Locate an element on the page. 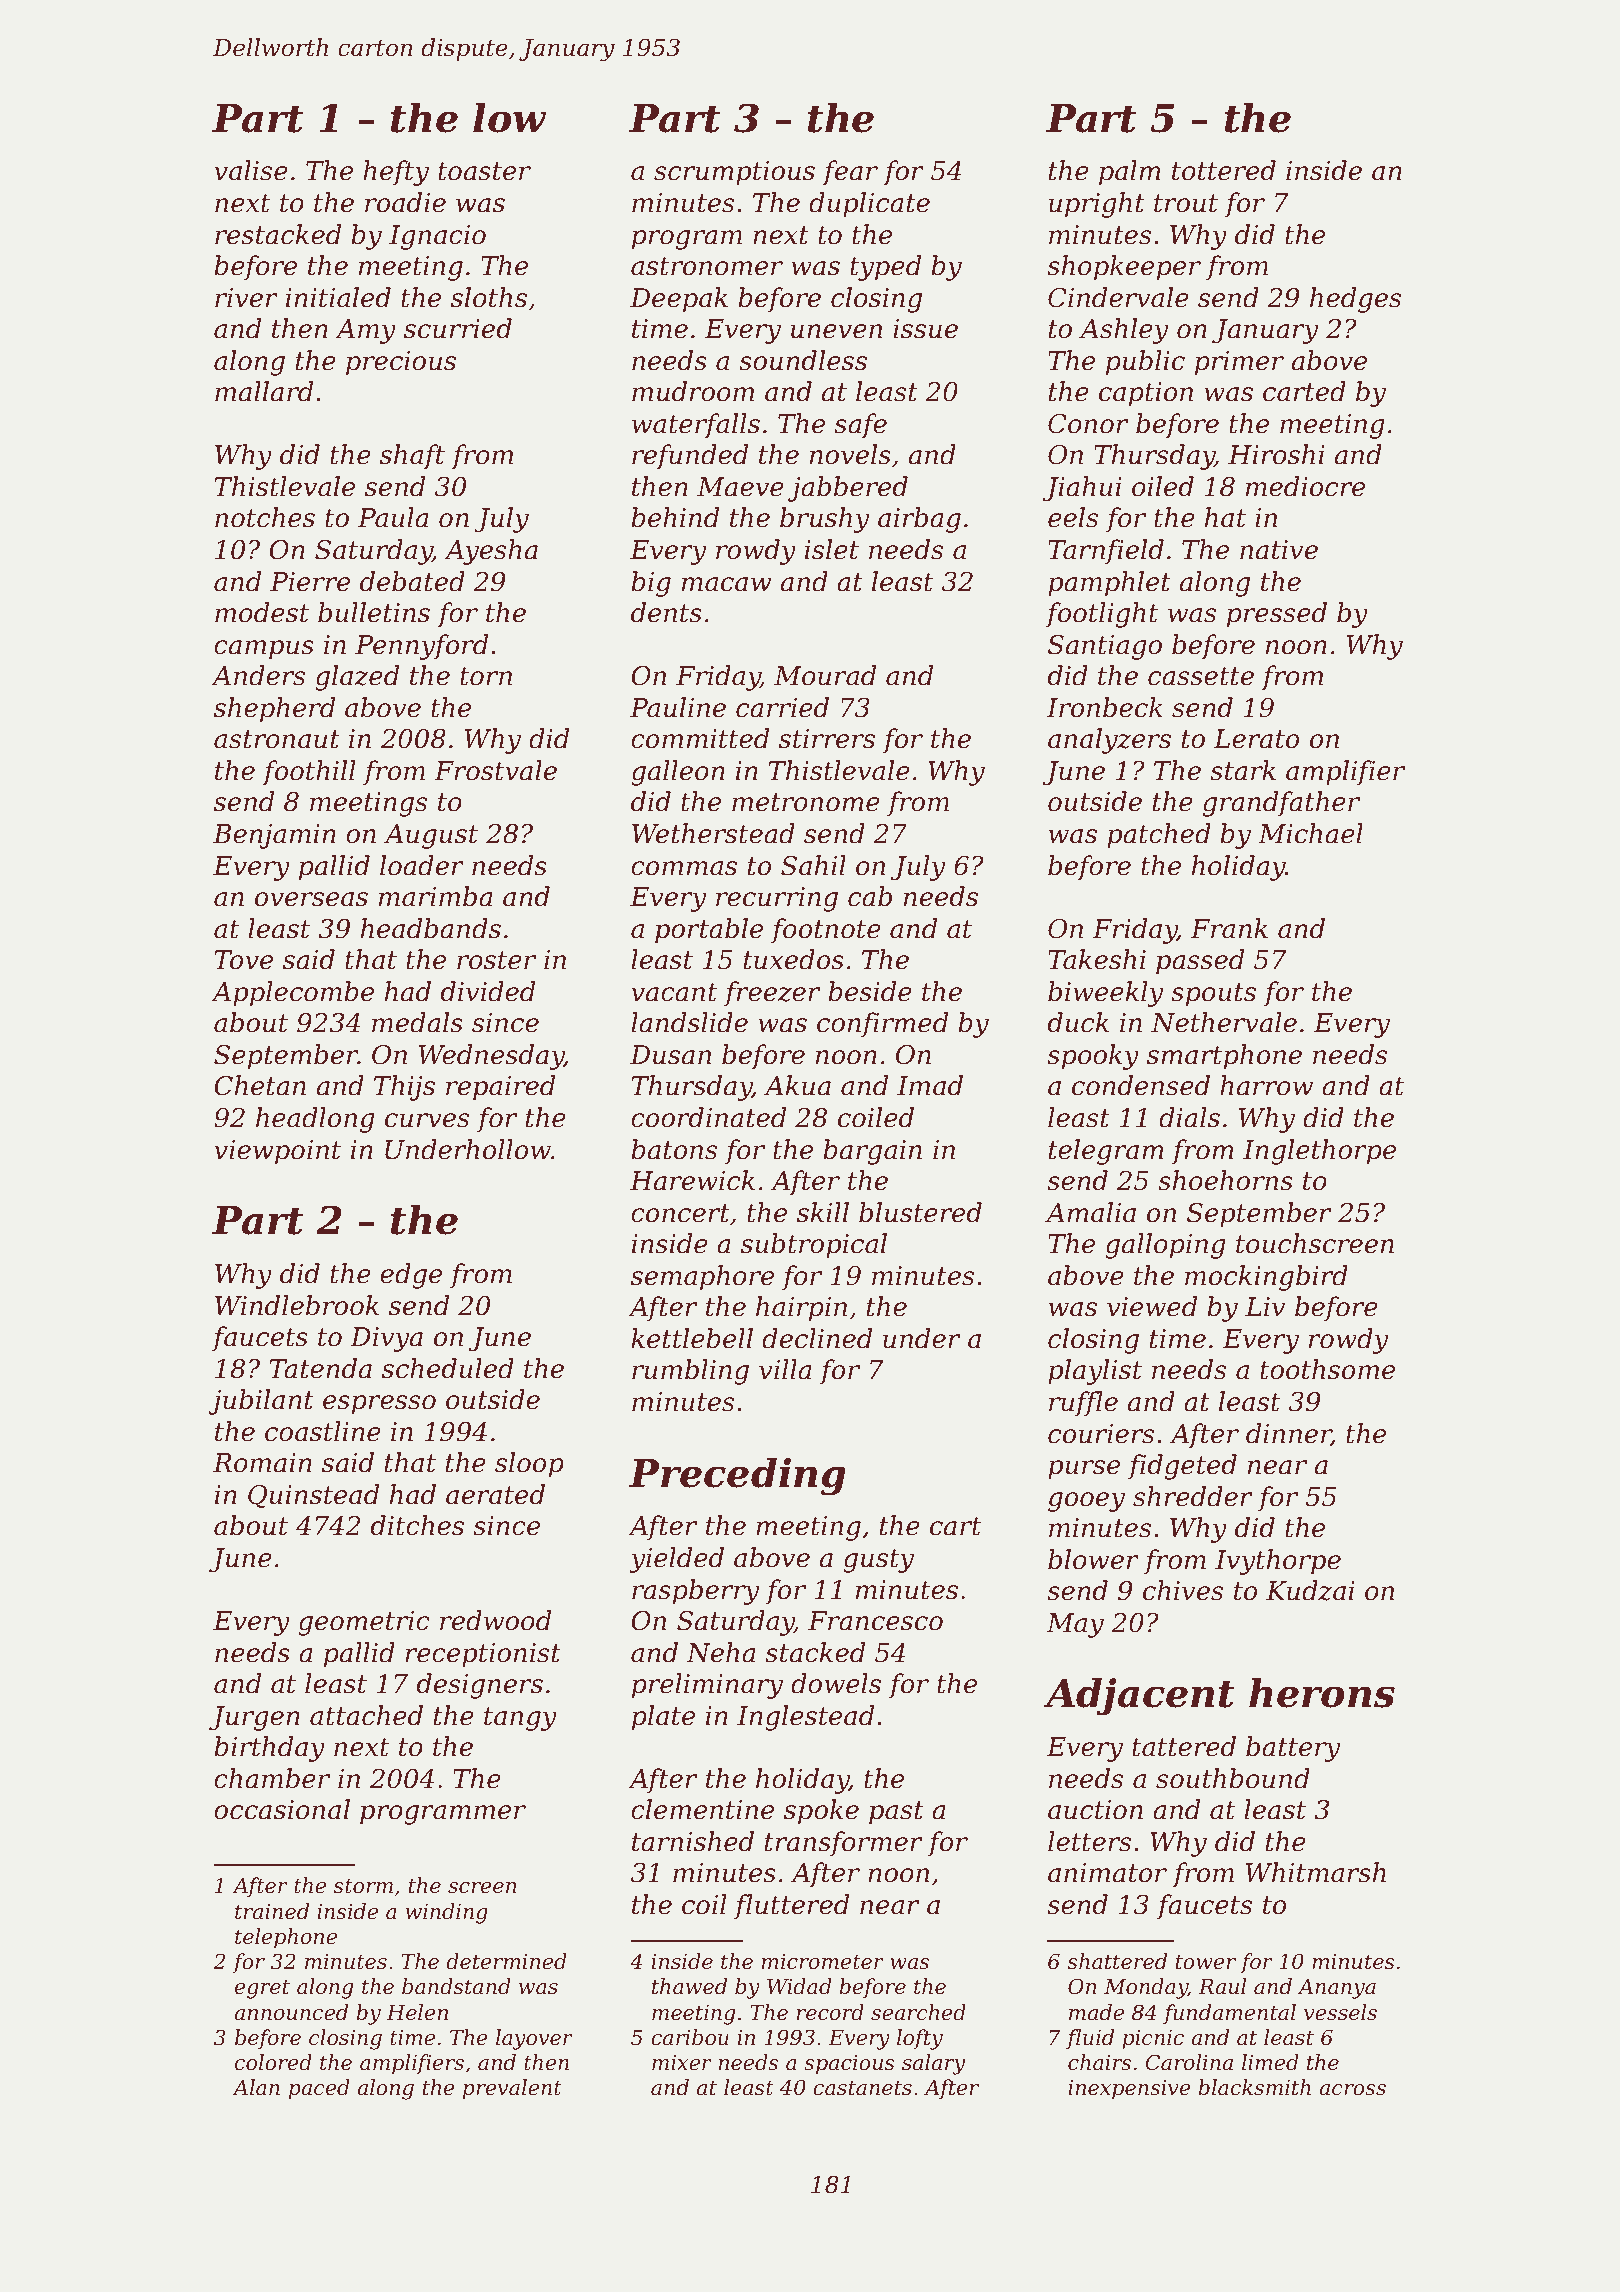  Romain is located at coordinates (262, 1463).
